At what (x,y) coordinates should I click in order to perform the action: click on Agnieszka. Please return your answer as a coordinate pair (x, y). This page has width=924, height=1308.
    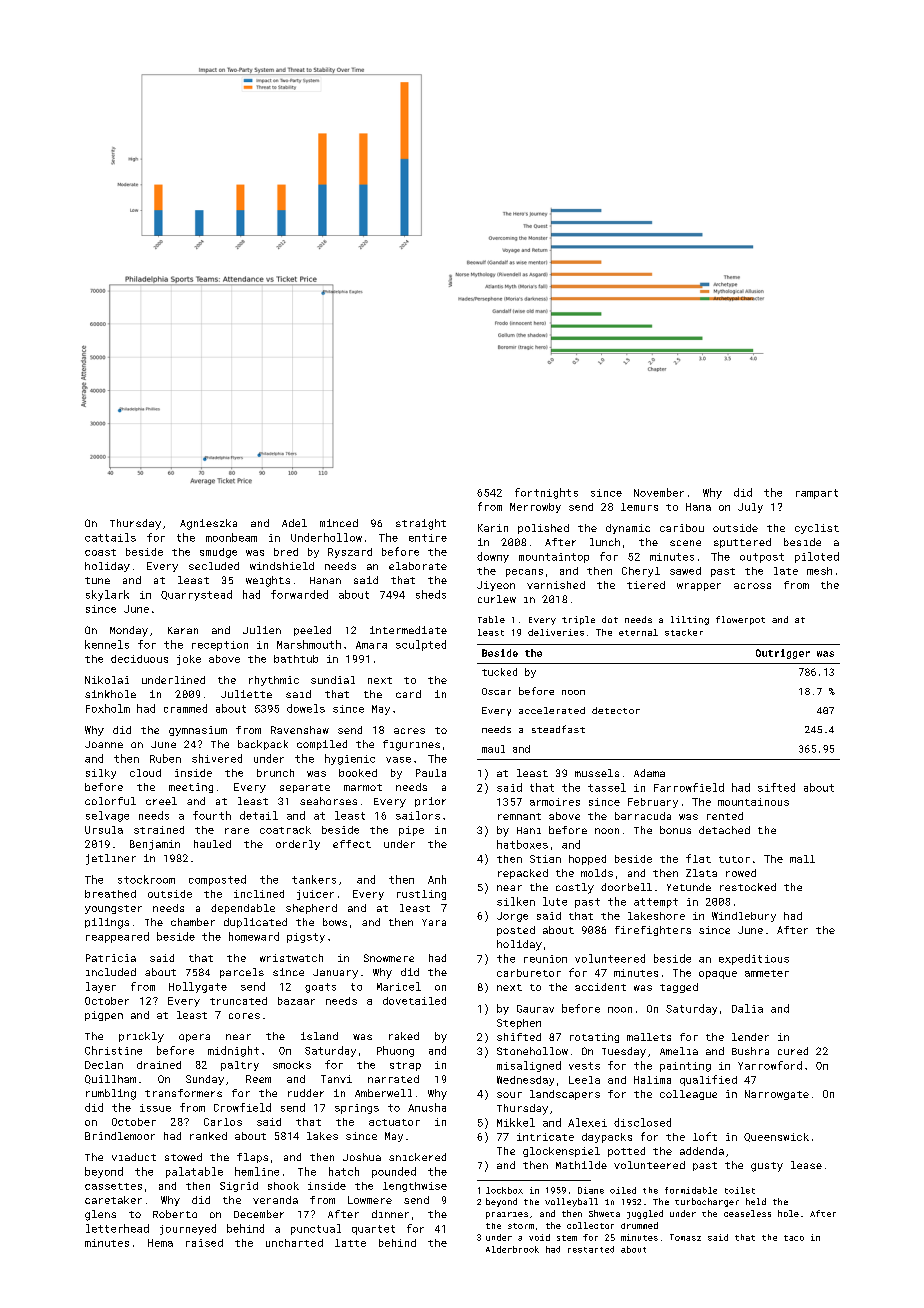
    Looking at the image, I should click on (208, 524).
